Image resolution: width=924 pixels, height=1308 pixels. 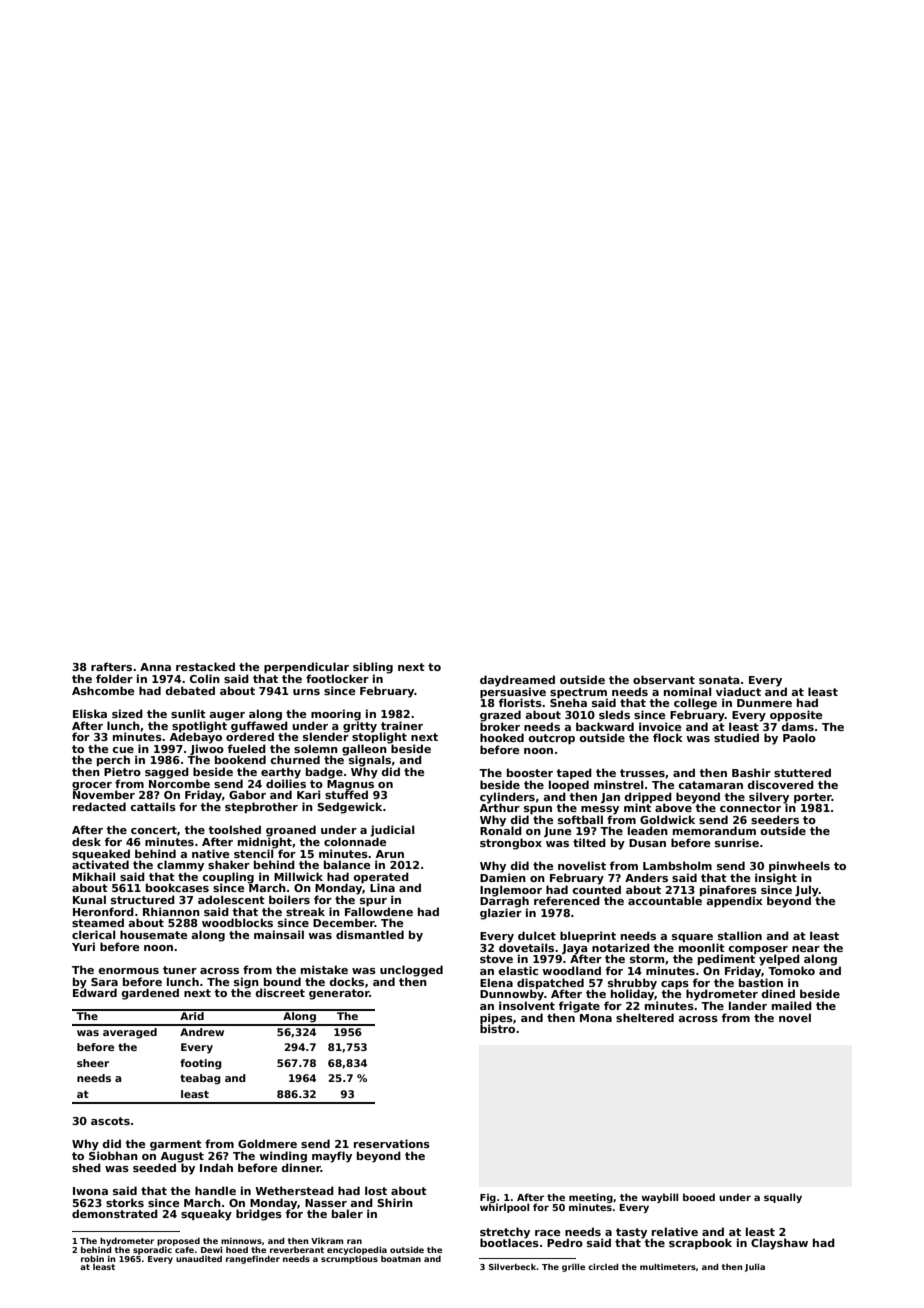 I want to click on woodblocks, so click(x=237, y=922).
